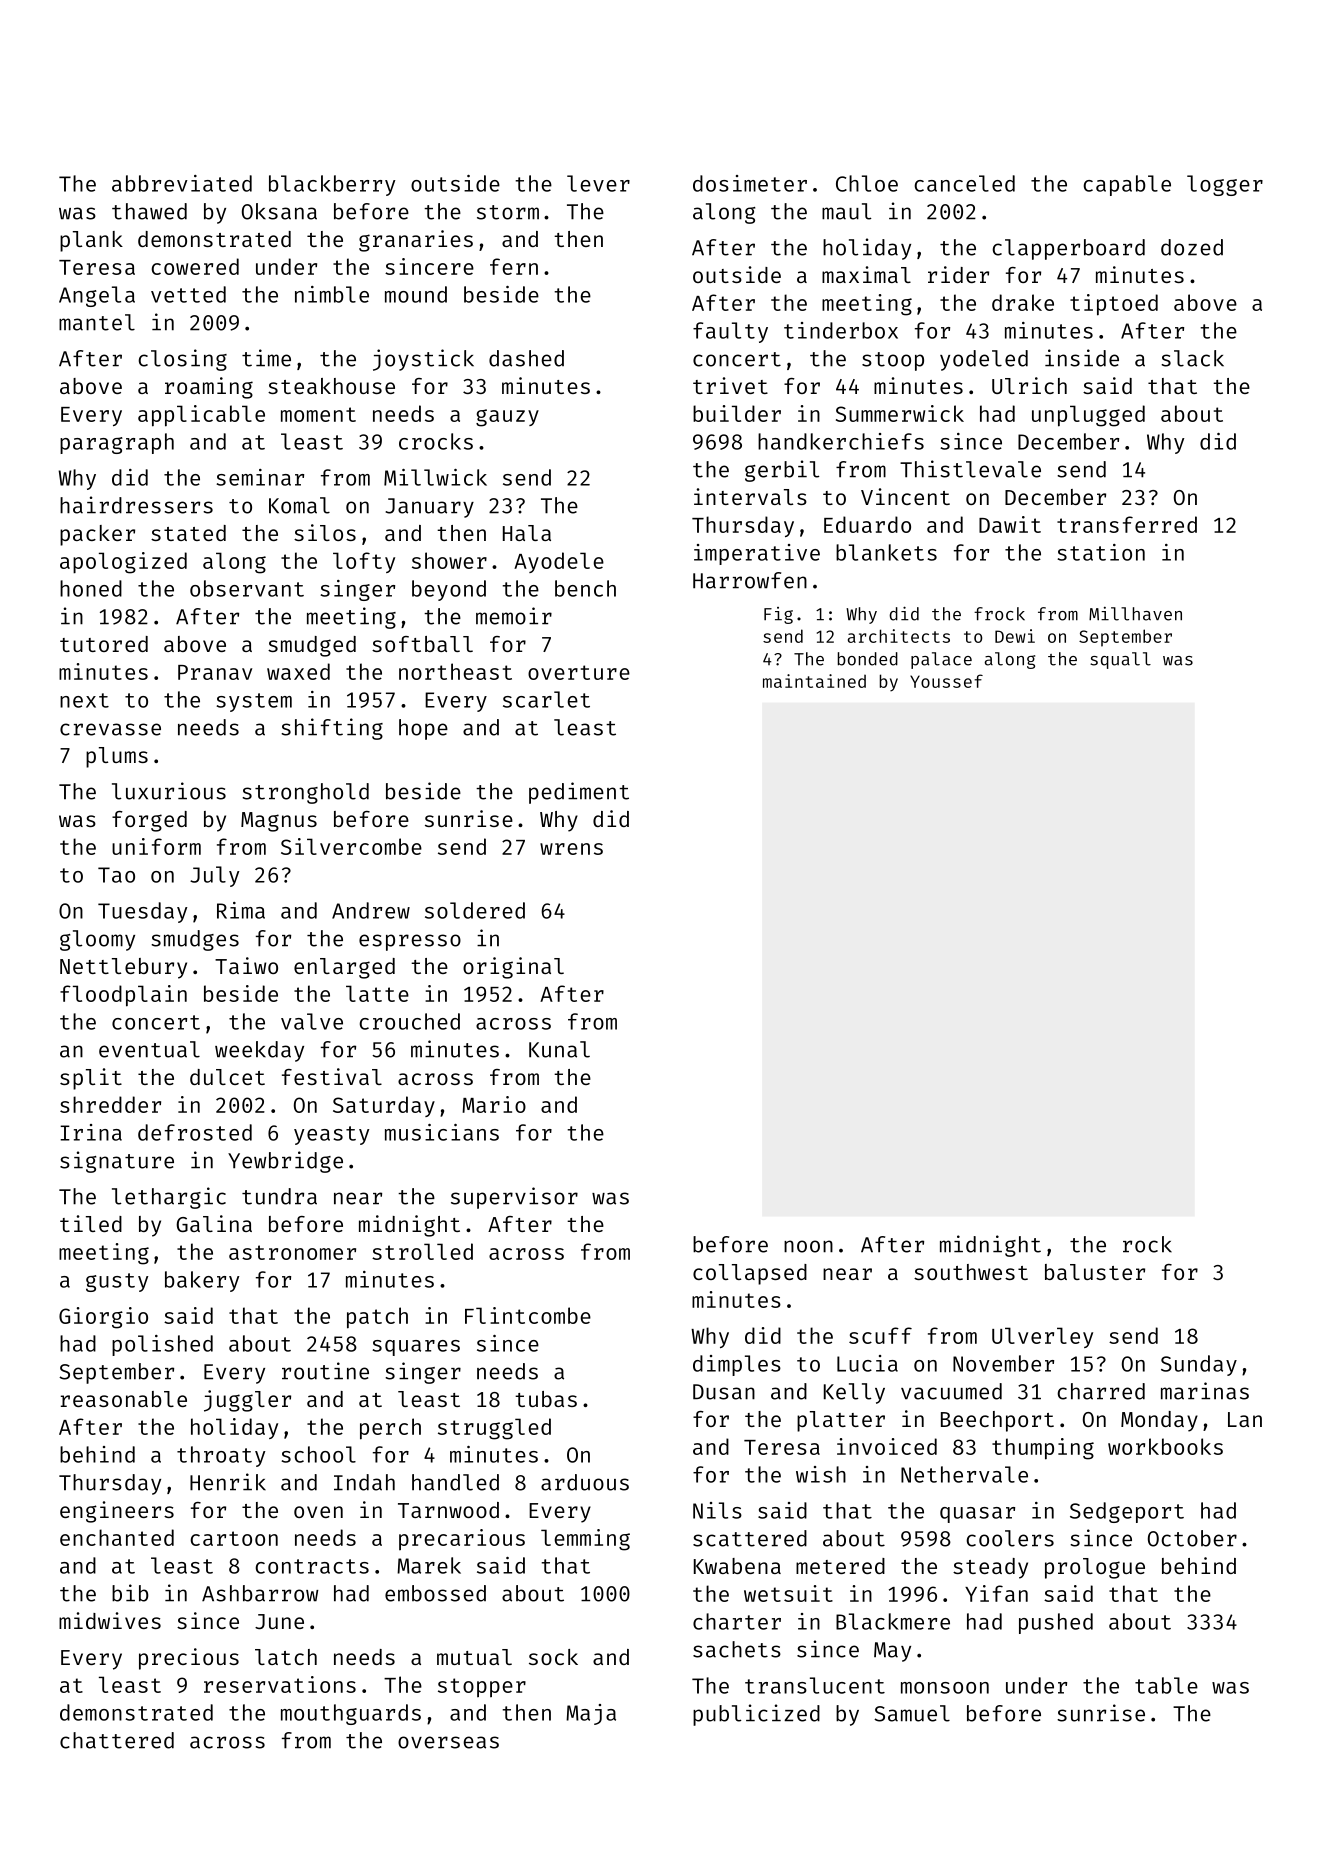 The height and width of the image is (1872, 1324). What do you see at coordinates (246, 965) in the image?
I see `Taiwo` at bounding box center [246, 965].
